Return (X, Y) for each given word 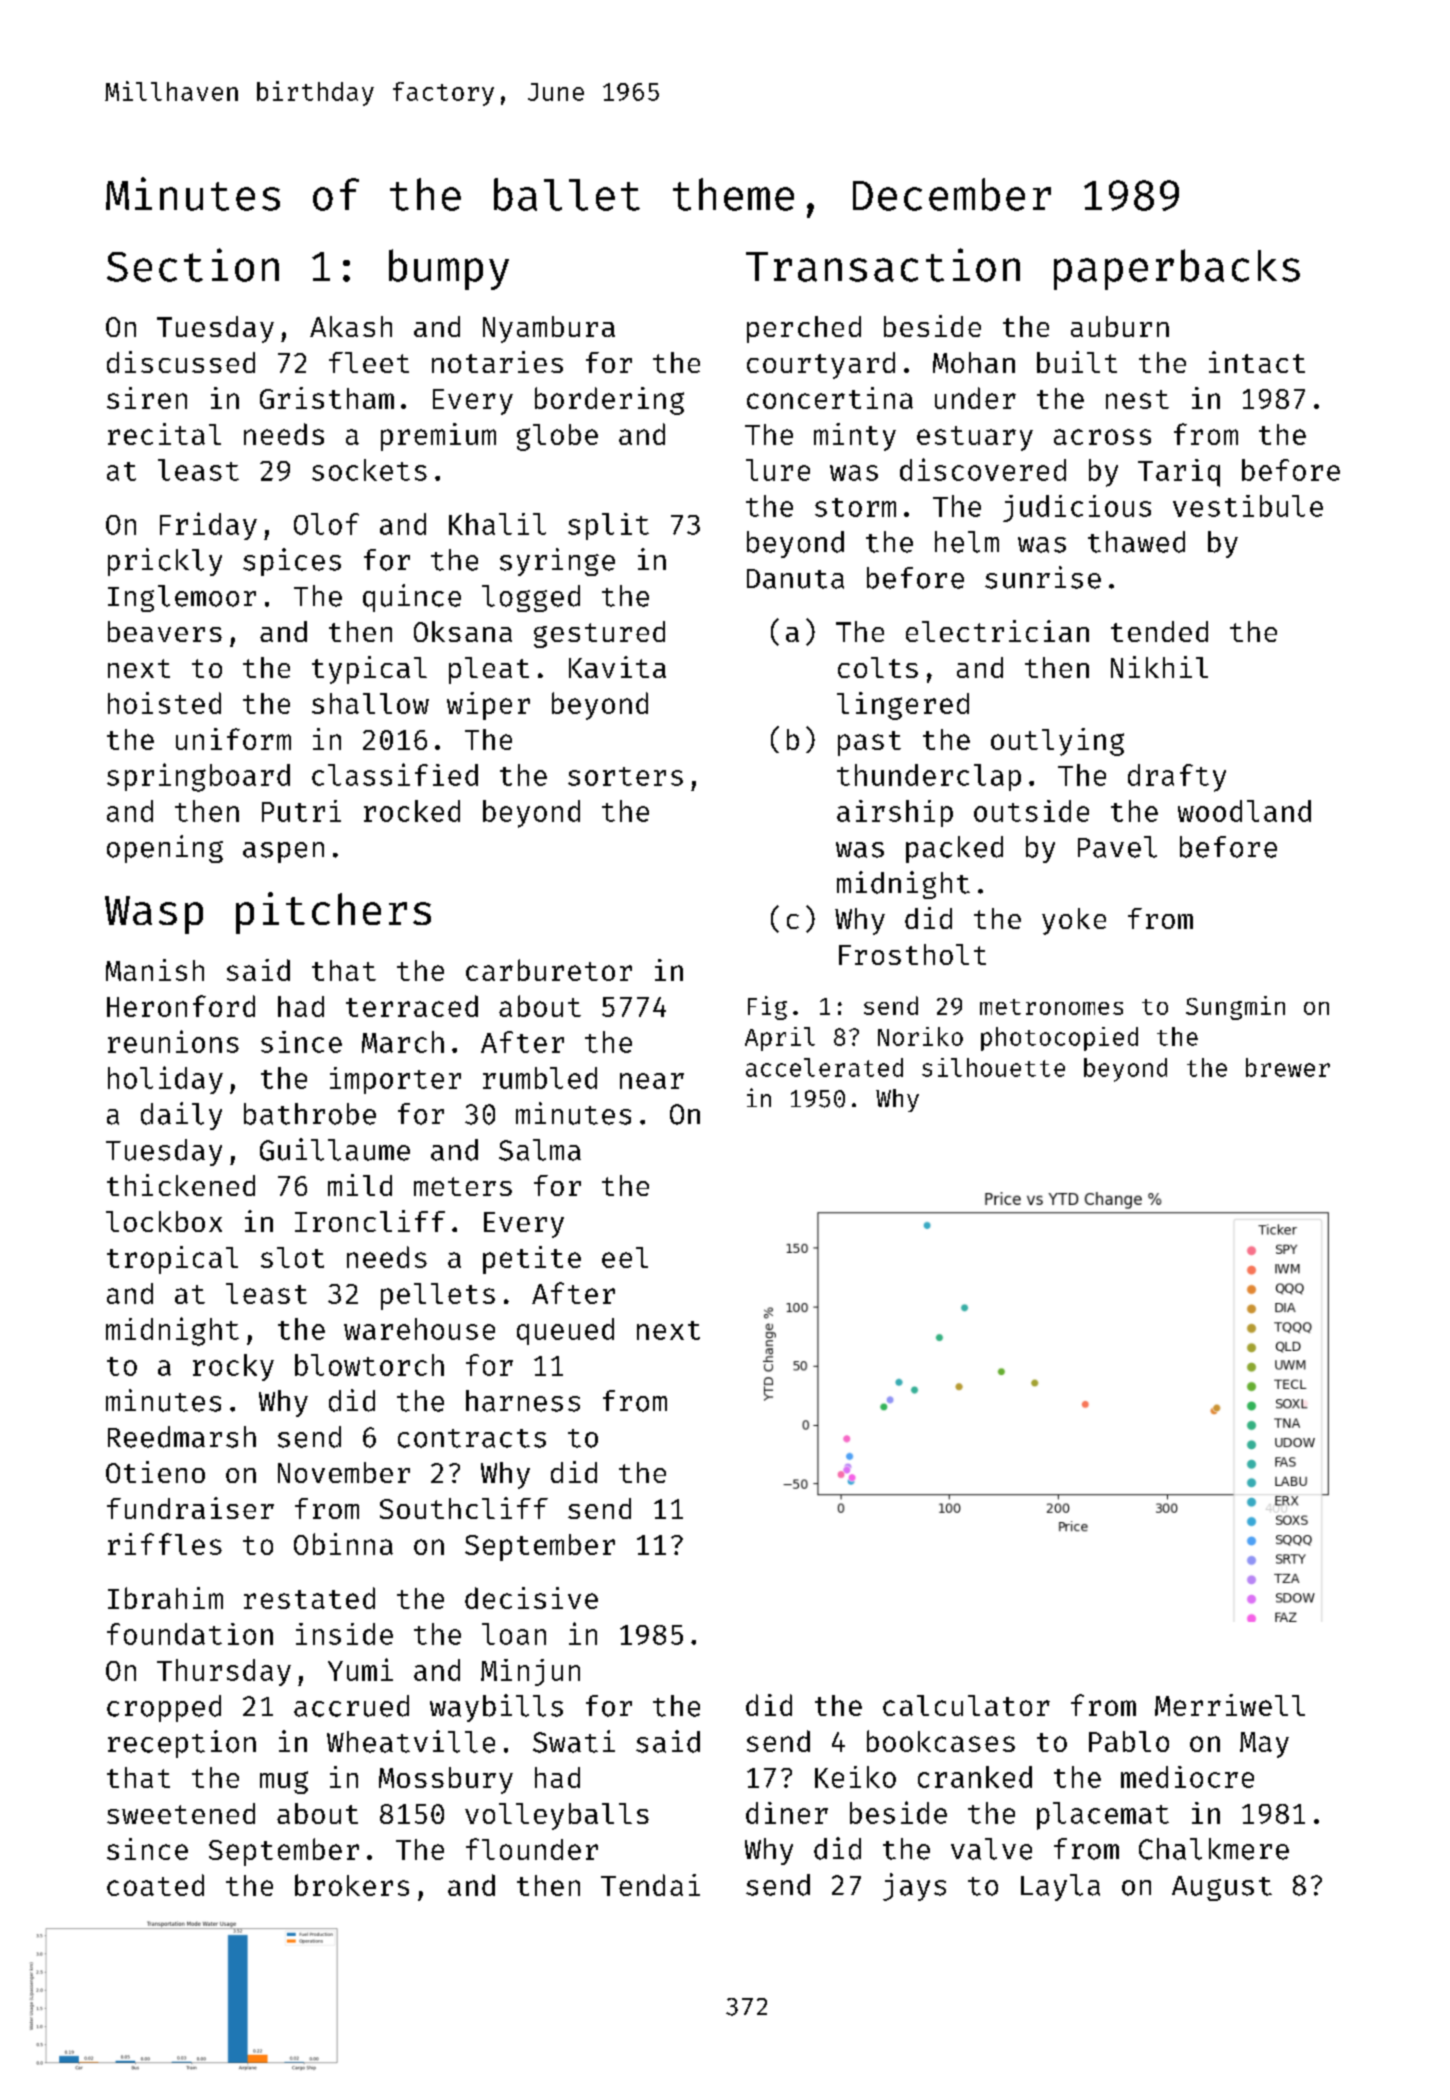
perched (804, 329)
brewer (1288, 1067)
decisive (531, 1598)
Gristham (327, 398)
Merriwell (1230, 1705)
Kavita (617, 667)
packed (954, 849)
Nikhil (1159, 667)
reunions (173, 1041)
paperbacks (1177, 269)
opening (165, 849)
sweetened (181, 1813)
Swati (574, 1741)
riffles (165, 1544)
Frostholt (912, 954)
